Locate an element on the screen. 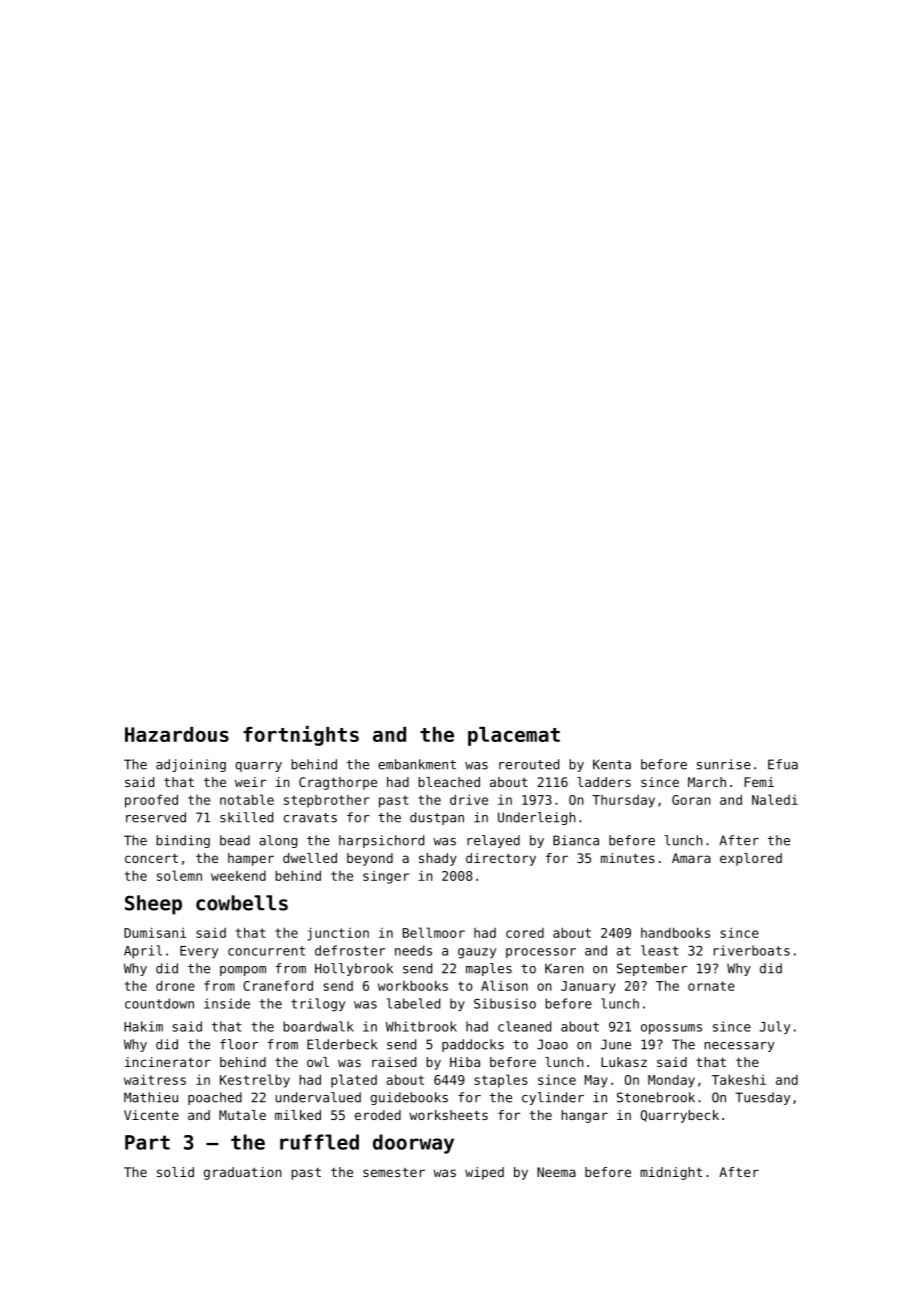 The height and width of the screenshot is (1308, 924). singer is located at coordinates (386, 877).
